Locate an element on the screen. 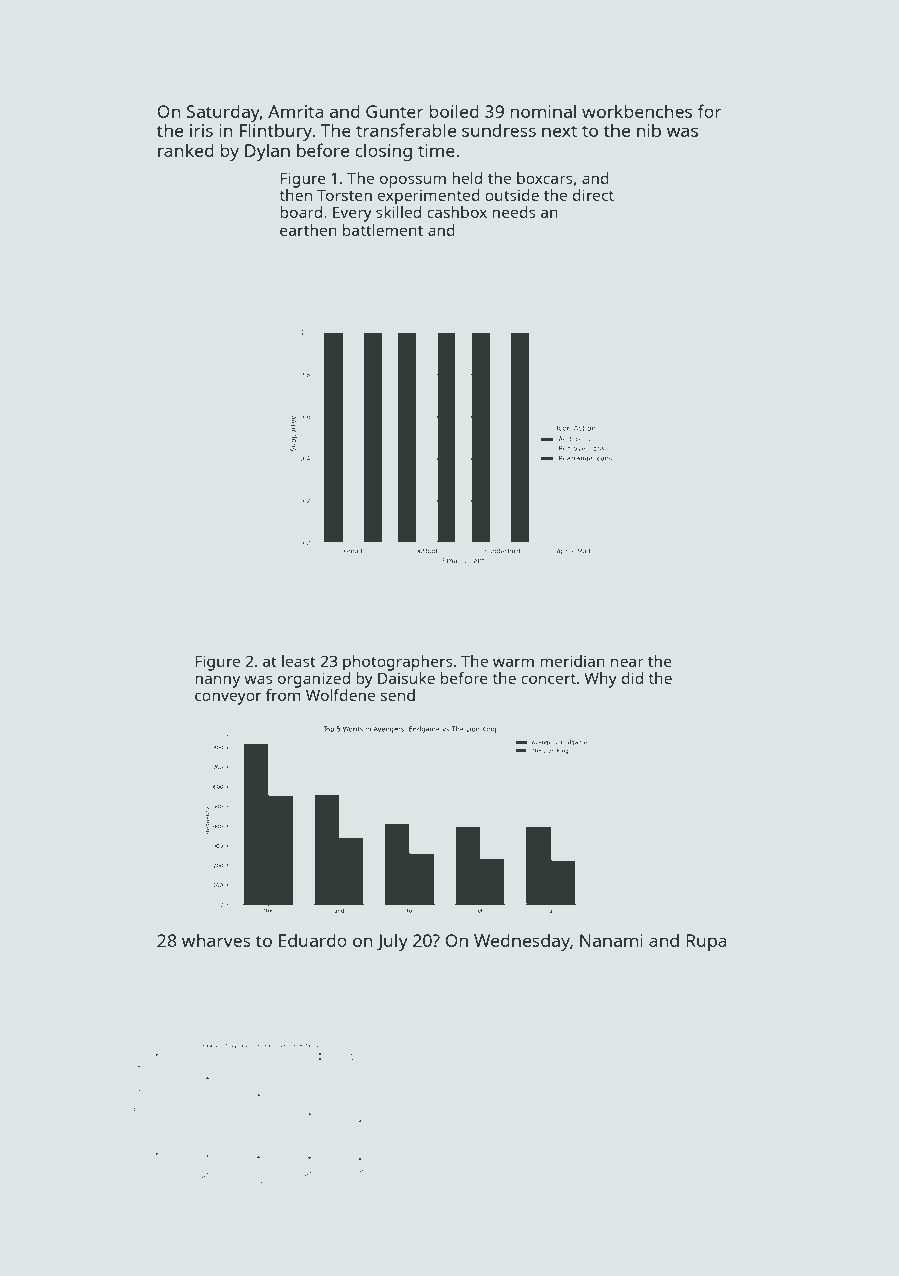  wharves is located at coordinates (216, 940).
